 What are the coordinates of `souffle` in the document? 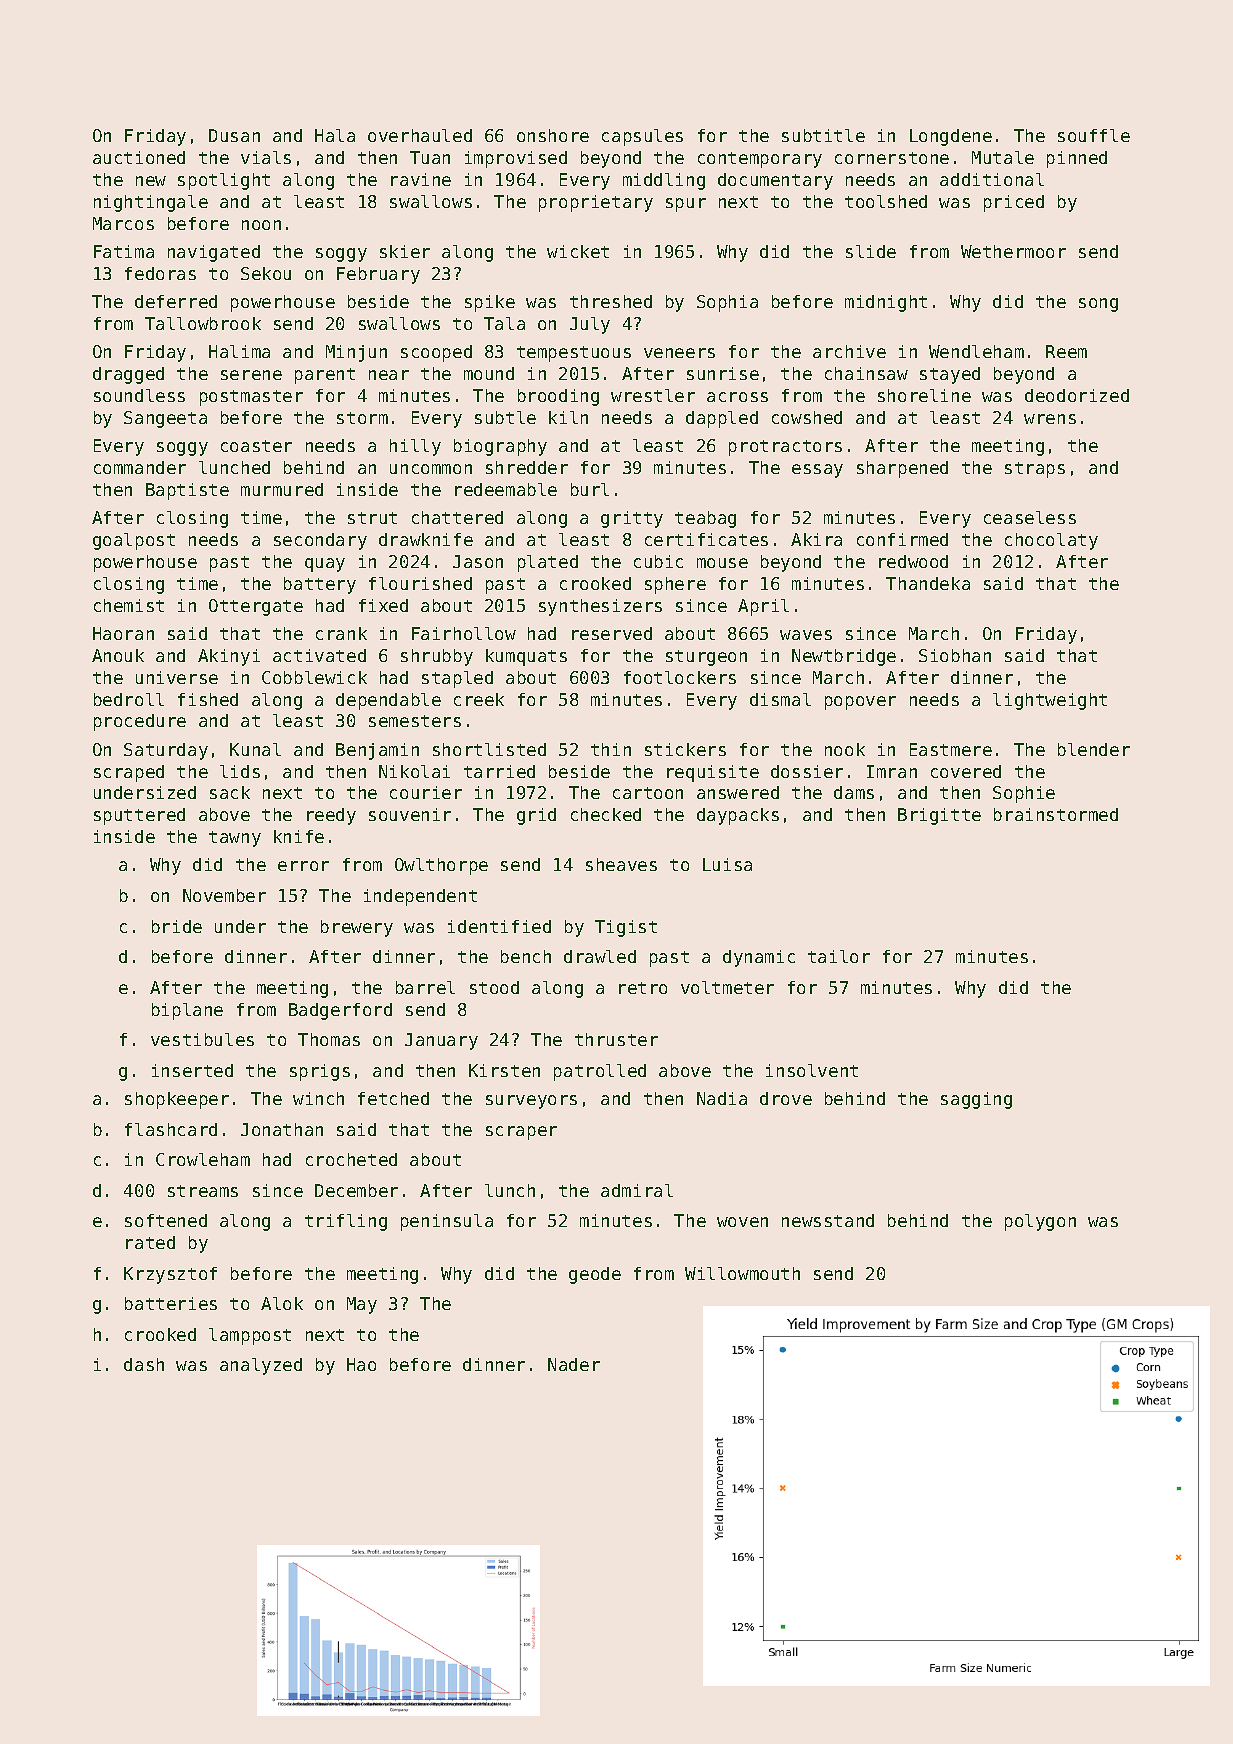 It's located at (1094, 135).
